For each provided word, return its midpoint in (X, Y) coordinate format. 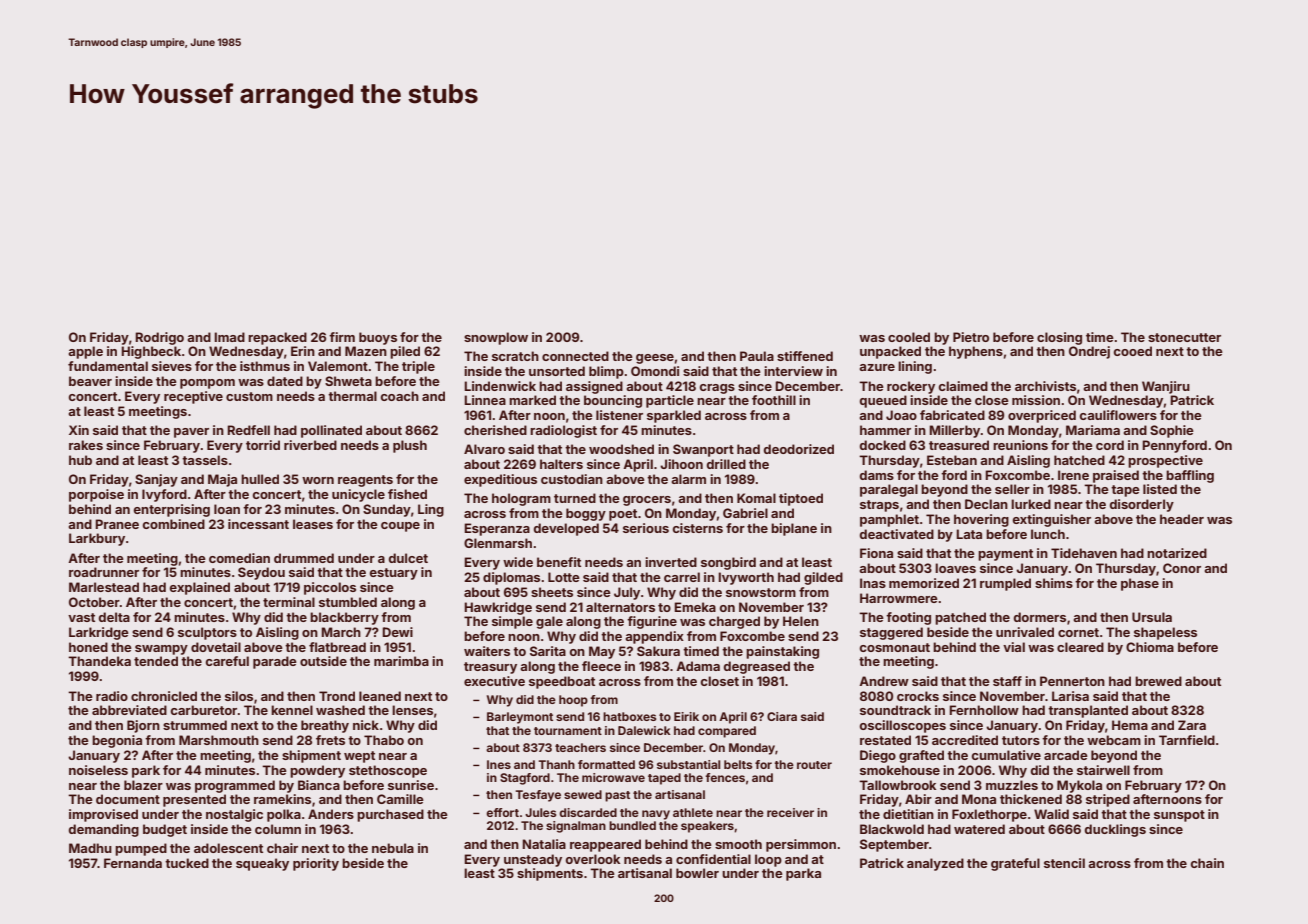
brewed (1158, 681)
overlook (593, 859)
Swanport (703, 450)
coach (400, 396)
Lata (969, 534)
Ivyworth (746, 578)
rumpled (1005, 584)
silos (239, 696)
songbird (728, 563)
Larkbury (97, 539)
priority (316, 864)
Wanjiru (1166, 387)
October (94, 602)
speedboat (562, 682)
